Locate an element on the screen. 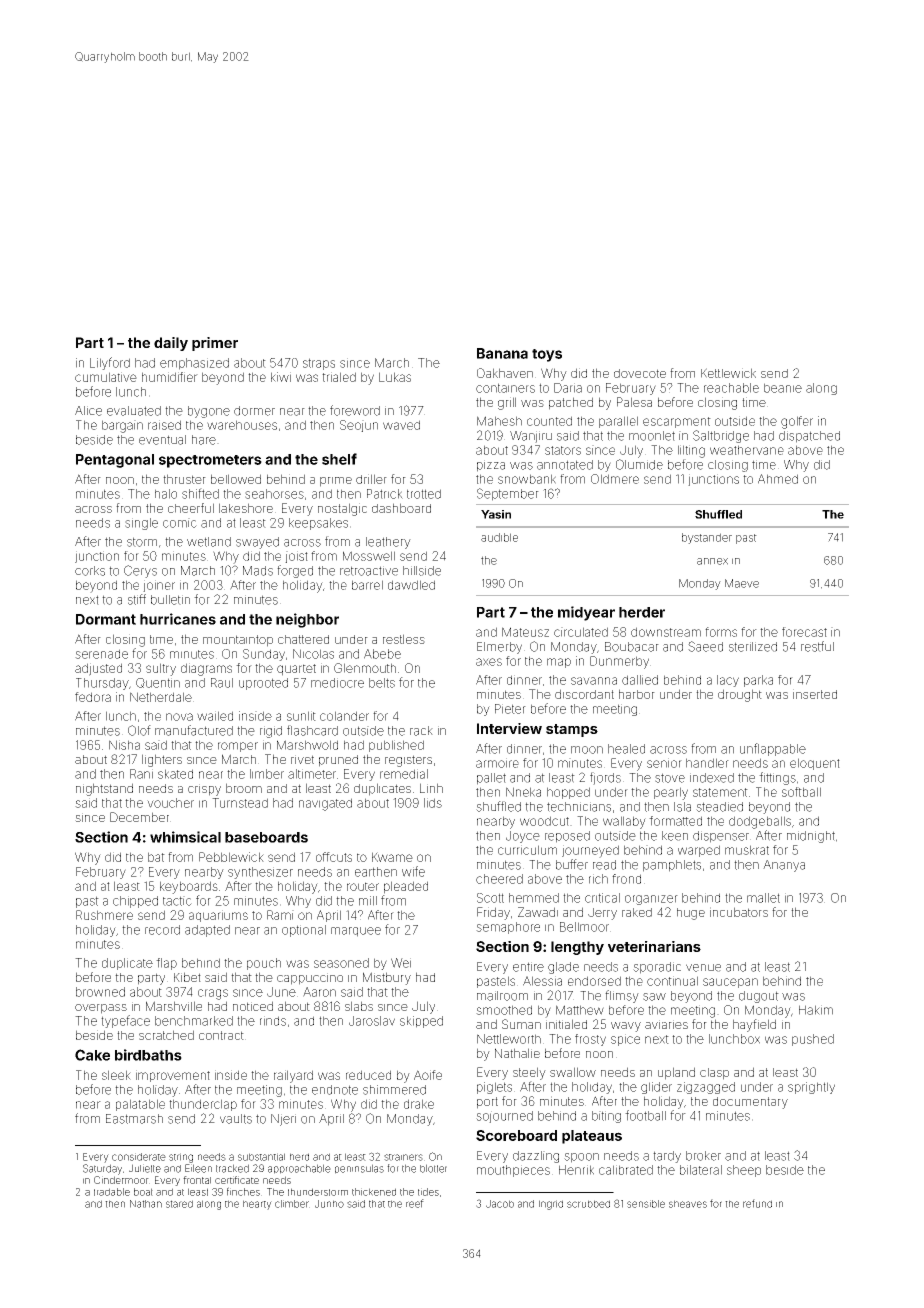  woodcut is located at coordinates (544, 821).
